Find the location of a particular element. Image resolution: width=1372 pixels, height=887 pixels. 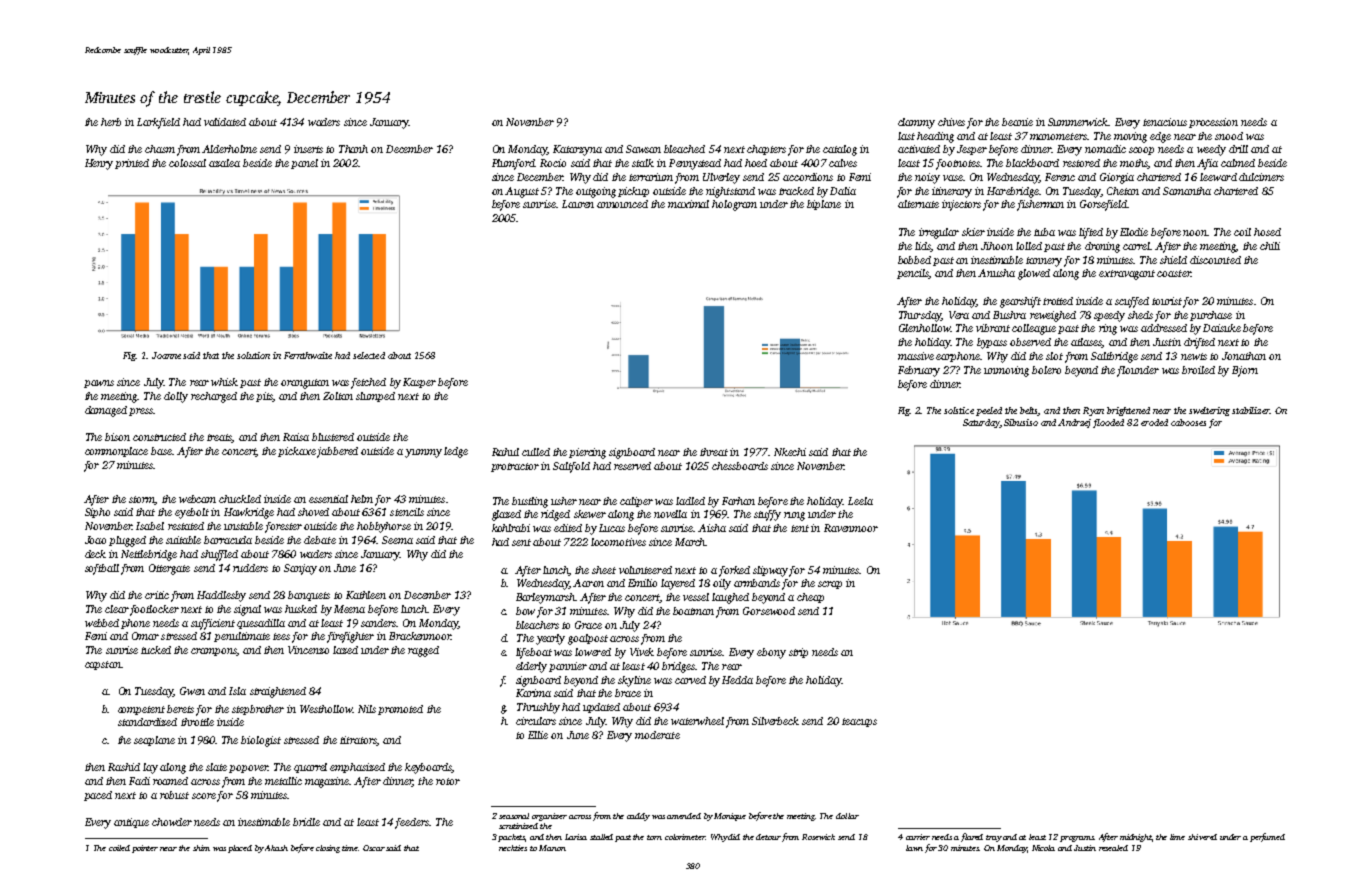

solution is located at coordinates (253, 355).
